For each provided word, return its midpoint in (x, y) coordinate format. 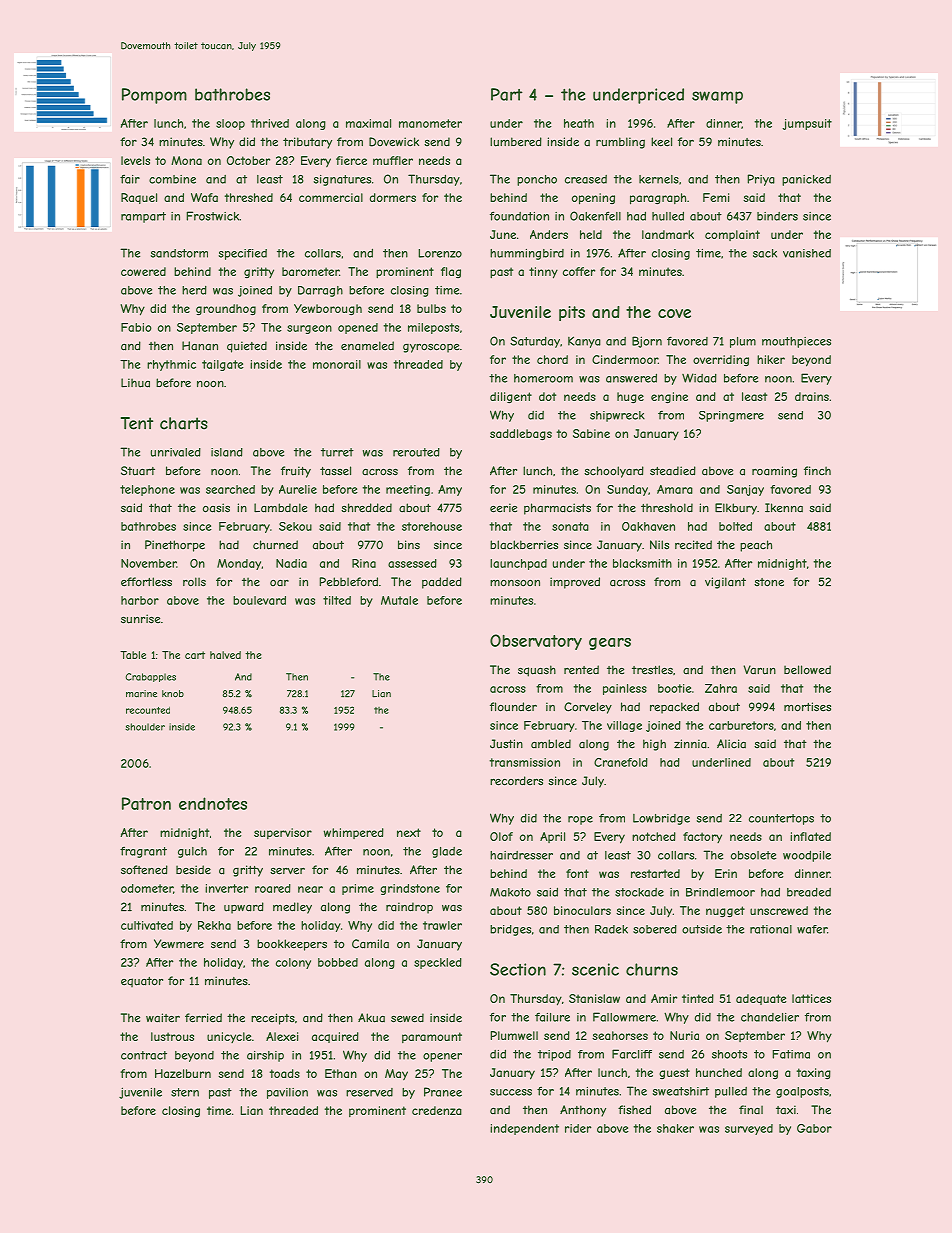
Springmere (731, 416)
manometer (430, 123)
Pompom (154, 96)
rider (578, 1128)
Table (133, 655)
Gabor (814, 1128)
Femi (716, 197)
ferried (203, 1018)
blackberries (524, 545)
